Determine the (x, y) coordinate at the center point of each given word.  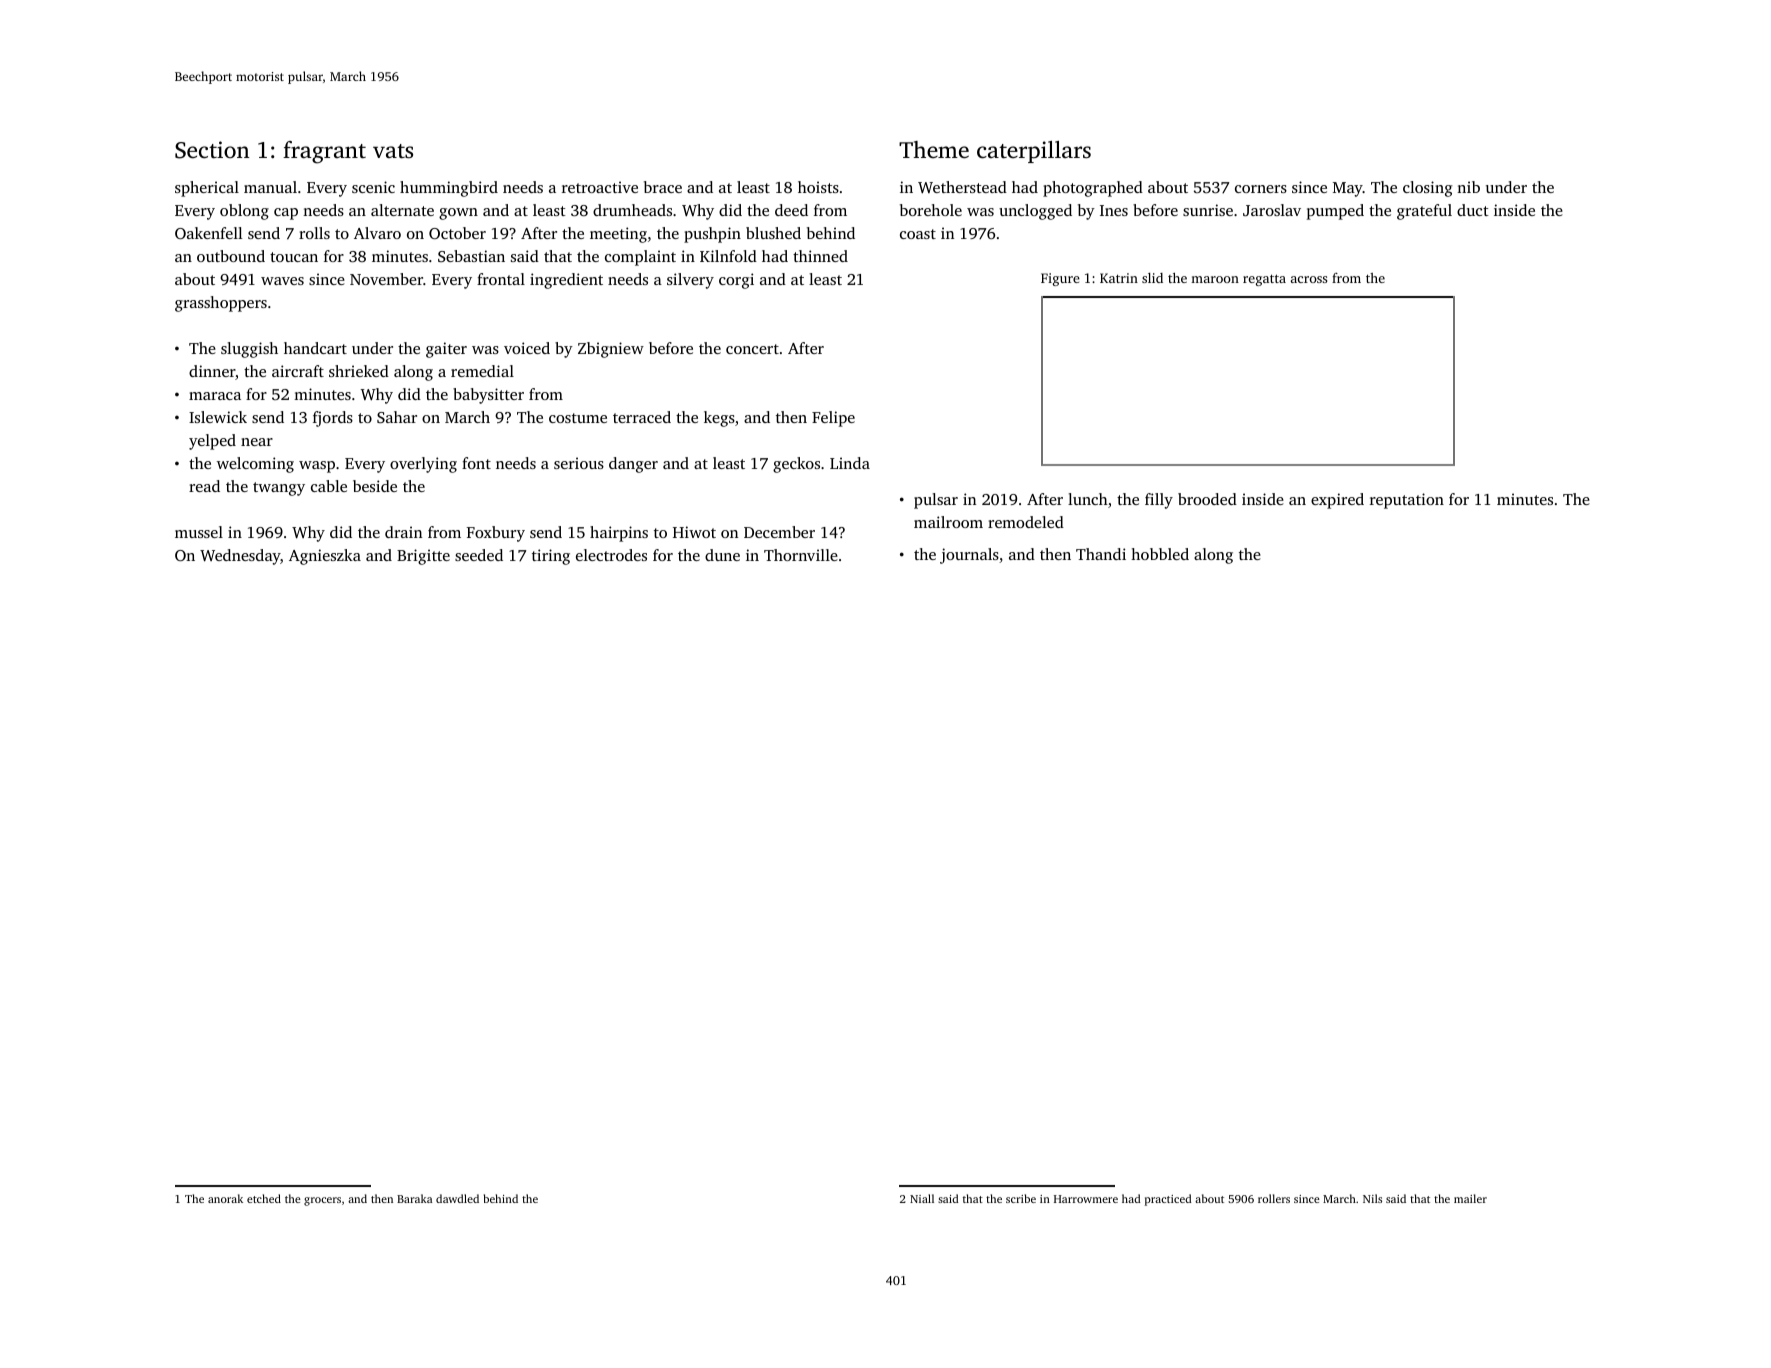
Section (212, 150)
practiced (1168, 1200)
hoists (818, 187)
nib (1468, 187)
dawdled (457, 1198)
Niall (922, 1198)
